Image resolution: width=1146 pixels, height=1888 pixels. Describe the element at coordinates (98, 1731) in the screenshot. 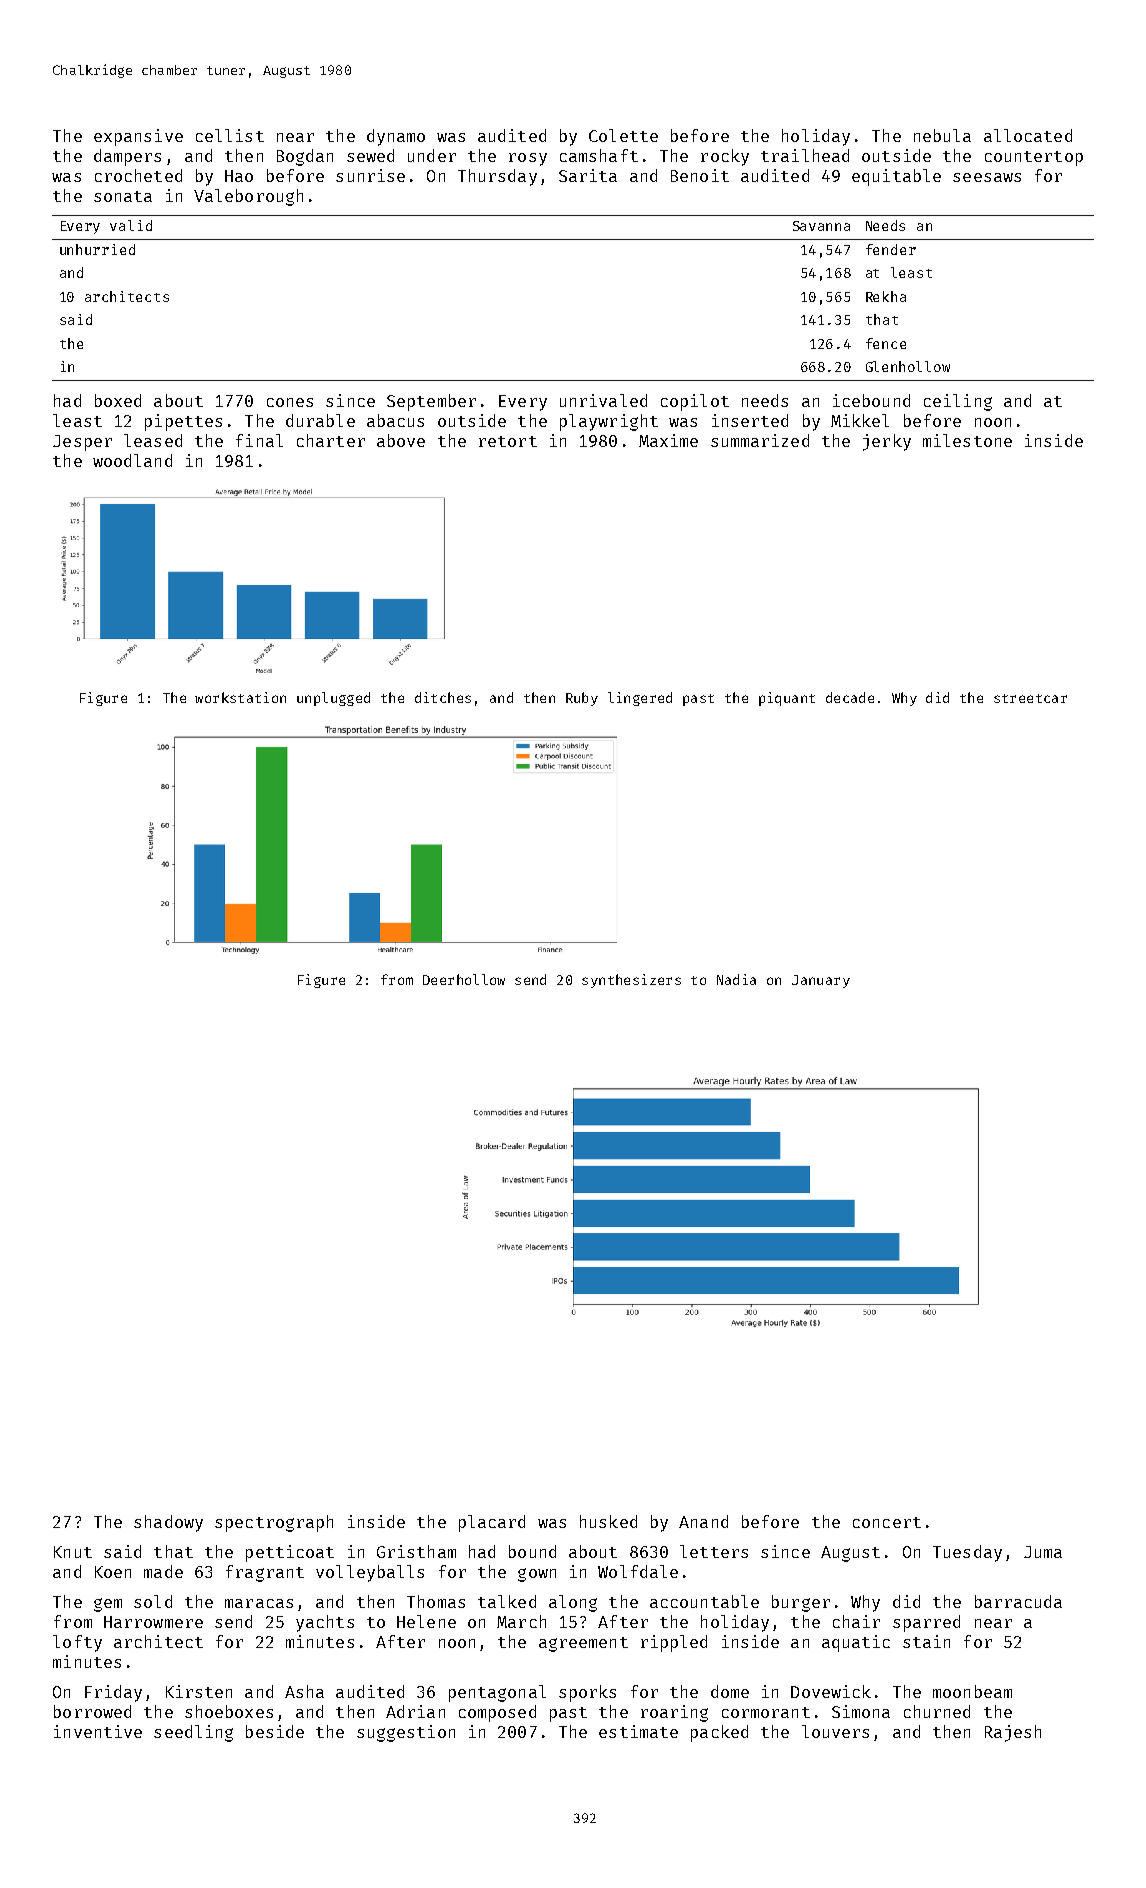

I see `inventive` at that location.
